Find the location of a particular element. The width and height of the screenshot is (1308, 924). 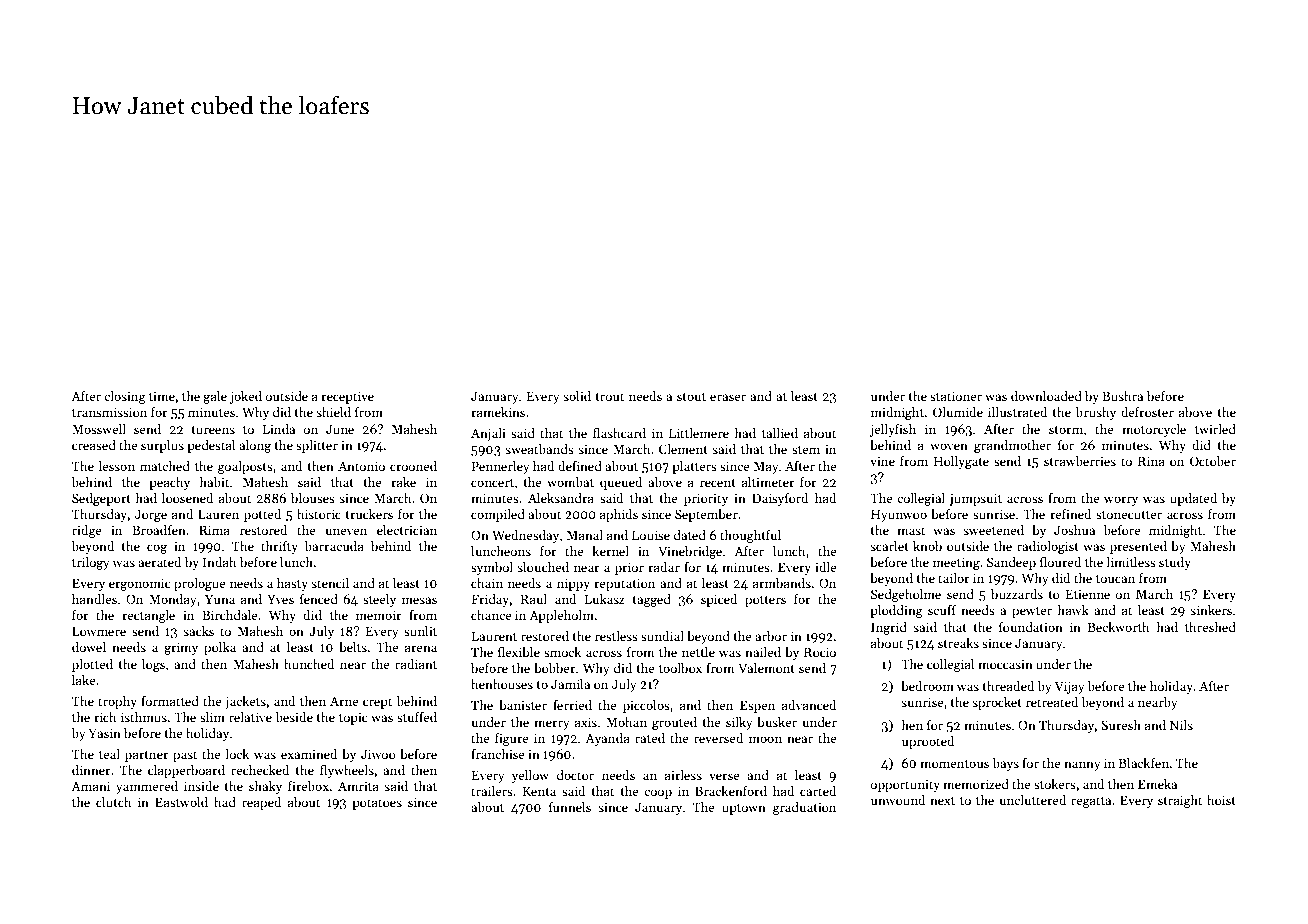

threshed is located at coordinates (1210, 627).
